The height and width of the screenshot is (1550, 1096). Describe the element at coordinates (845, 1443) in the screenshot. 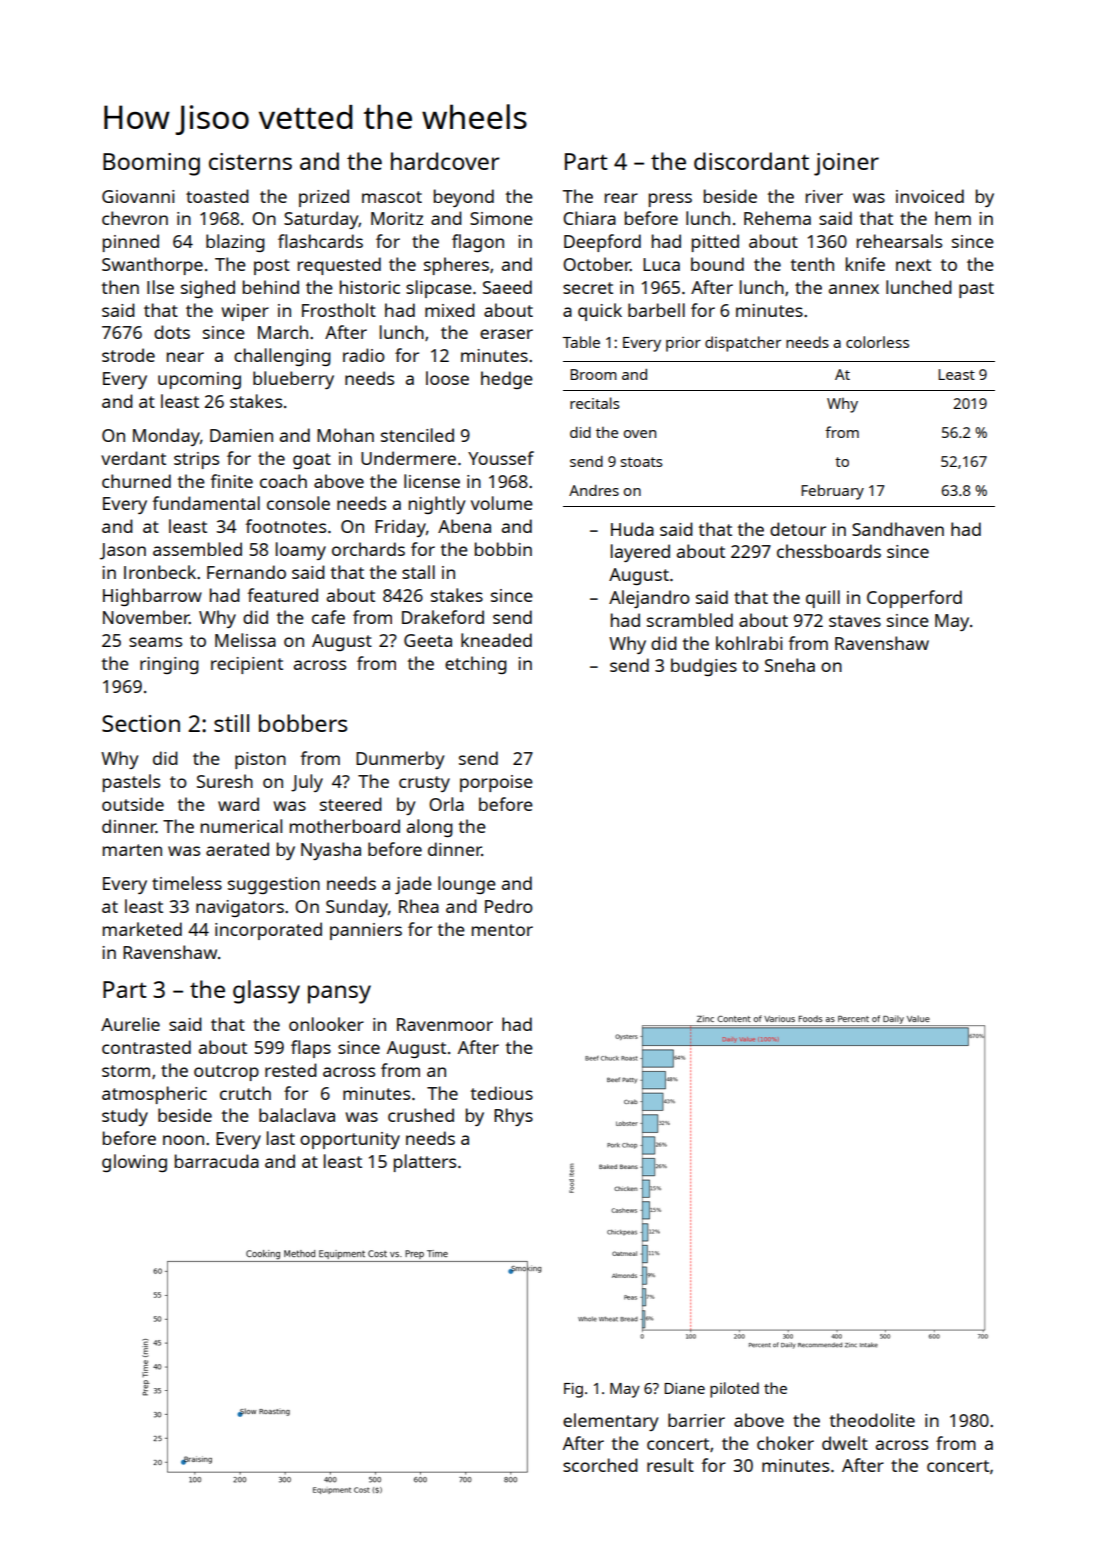

I see `dwelt` at that location.
